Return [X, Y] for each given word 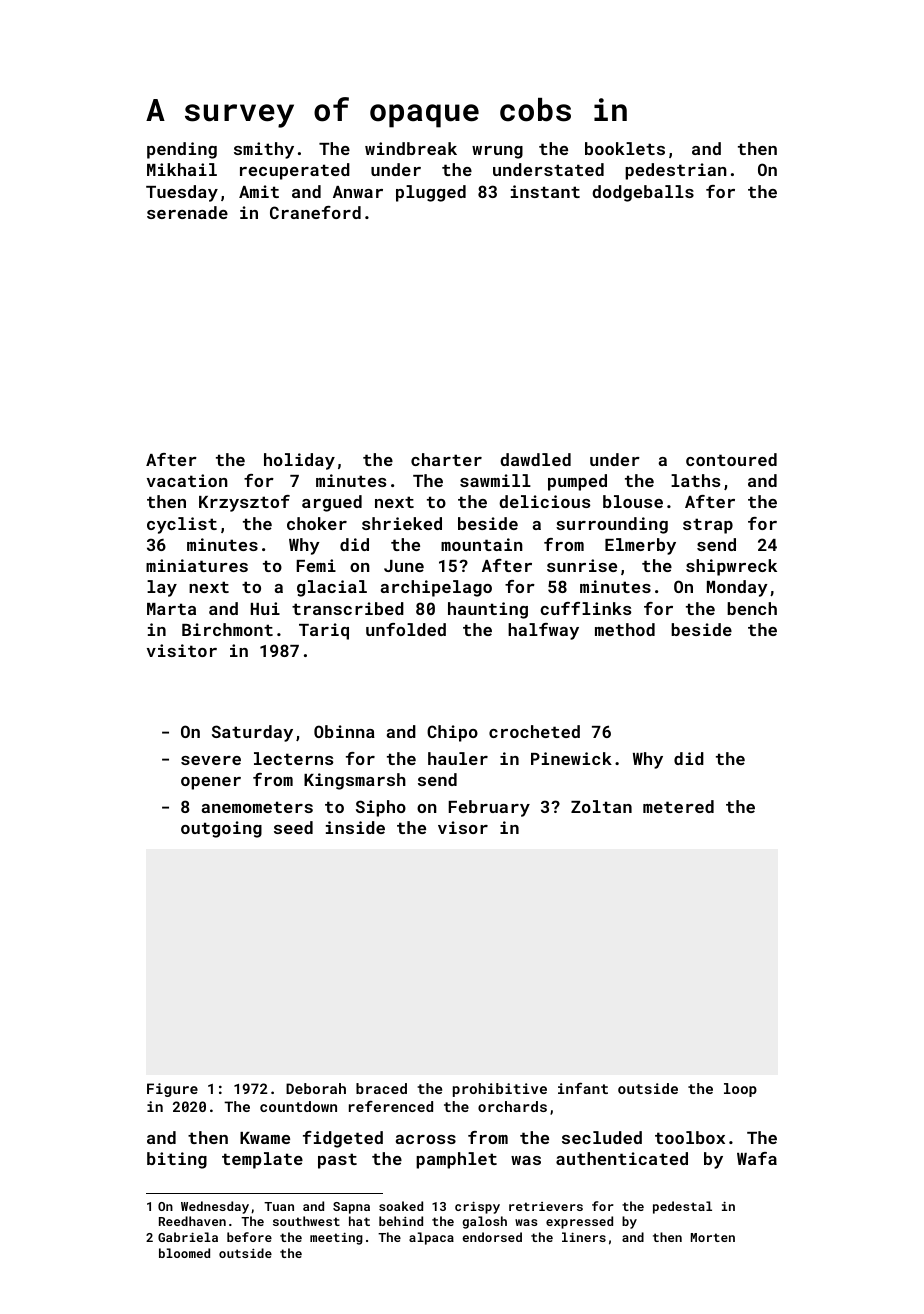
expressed [579, 1222]
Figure [172, 1090]
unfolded [406, 629]
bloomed [184, 1253]
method [625, 629]
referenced [391, 1106]
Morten [713, 1237]
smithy [264, 150]
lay [162, 588]
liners [584, 1237]
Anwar [358, 192]
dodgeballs [643, 193]
